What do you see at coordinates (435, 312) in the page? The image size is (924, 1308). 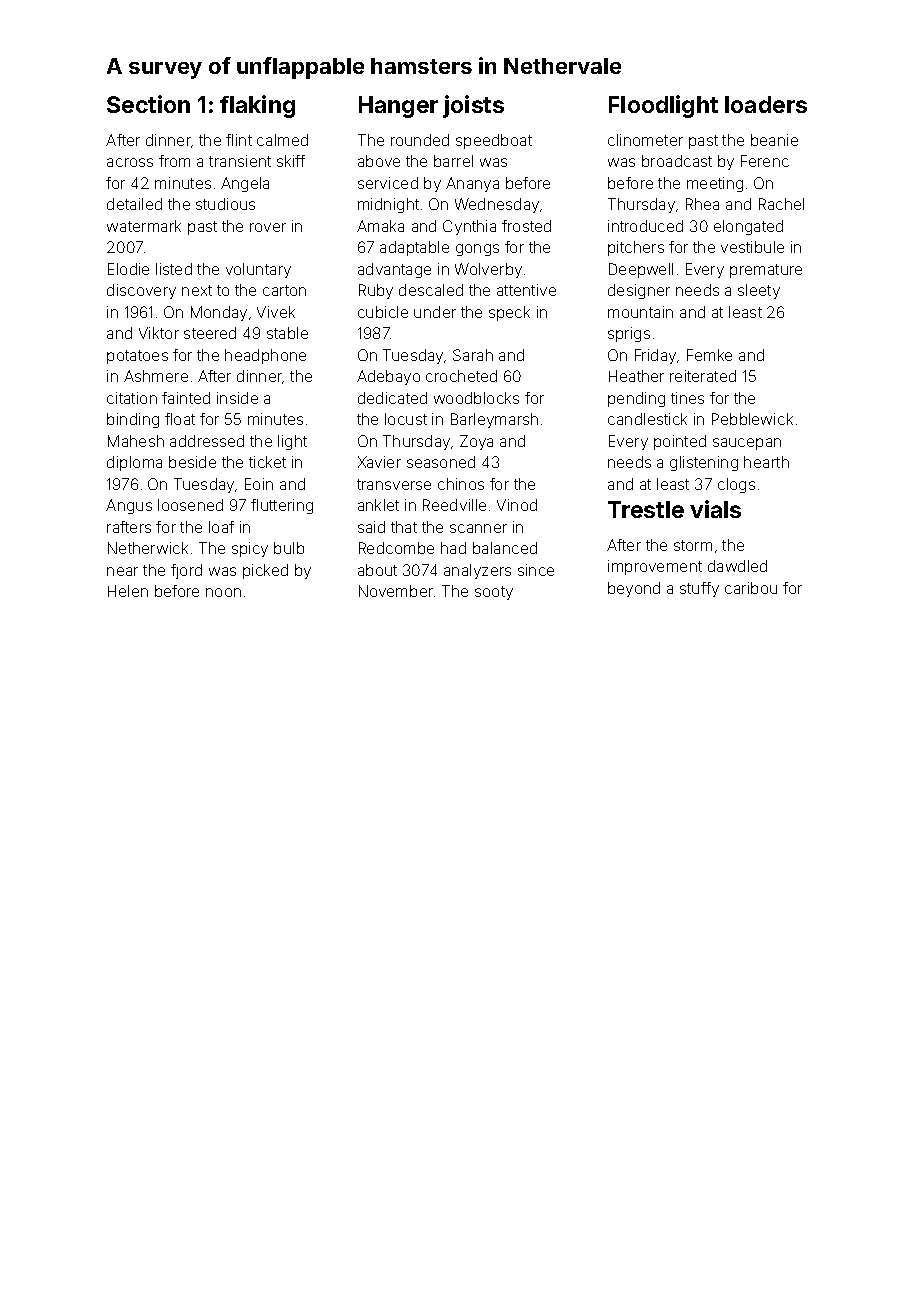 I see `under` at bounding box center [435, 312].
